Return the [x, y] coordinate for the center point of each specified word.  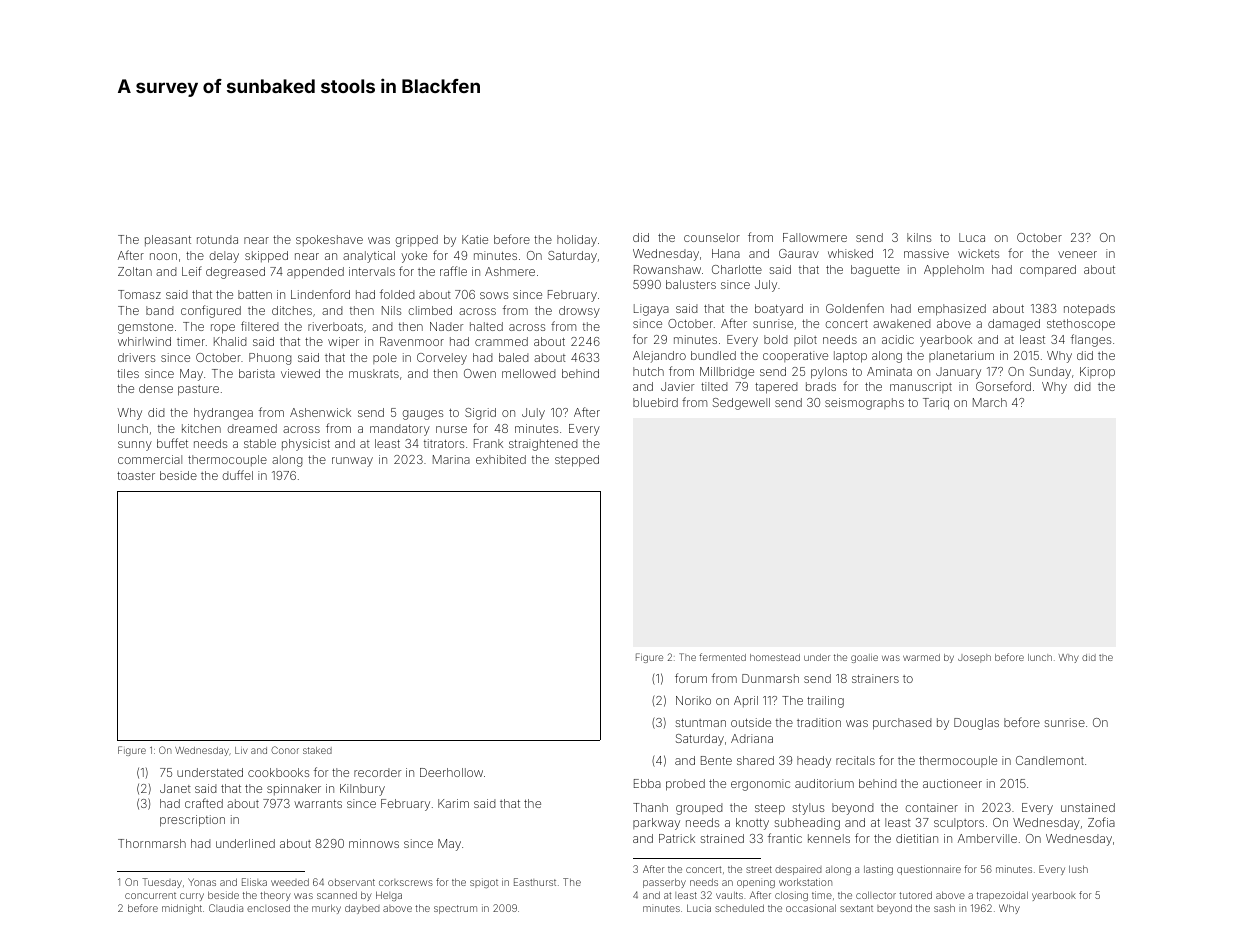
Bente [716, 760]
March [990, 402]
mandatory [400, 430]
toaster [136, 476]
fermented [722, 657]
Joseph [974, 658]
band [160, 310]
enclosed [268, 908]
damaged [1014, 325]
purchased [902, 724]
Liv [241, 750]
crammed [501, 341]
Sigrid [480, 414]
